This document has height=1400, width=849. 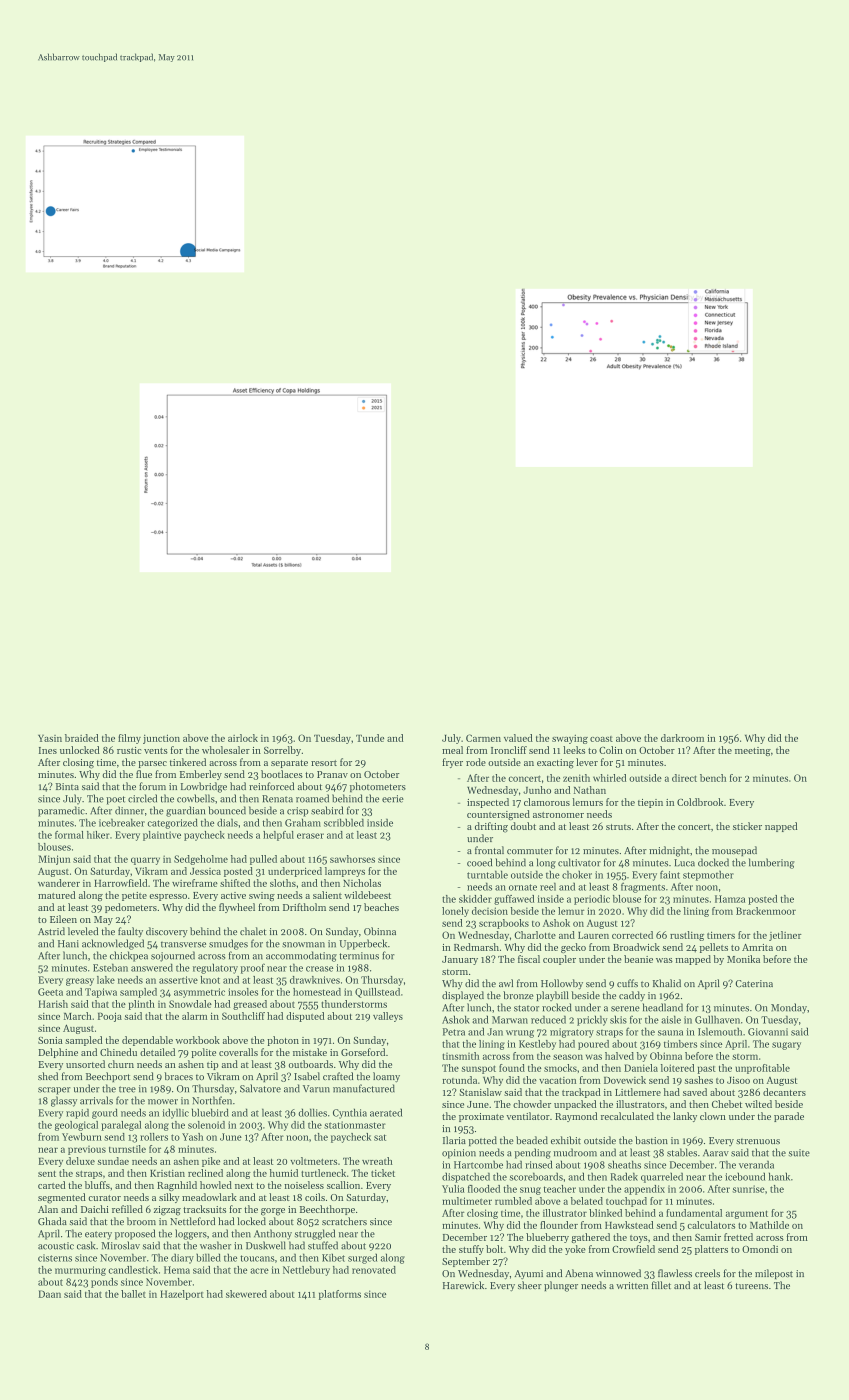 What do you see at coordinates (69, 835) in the document?
I see `formal` at bounding box center [69, 835].
